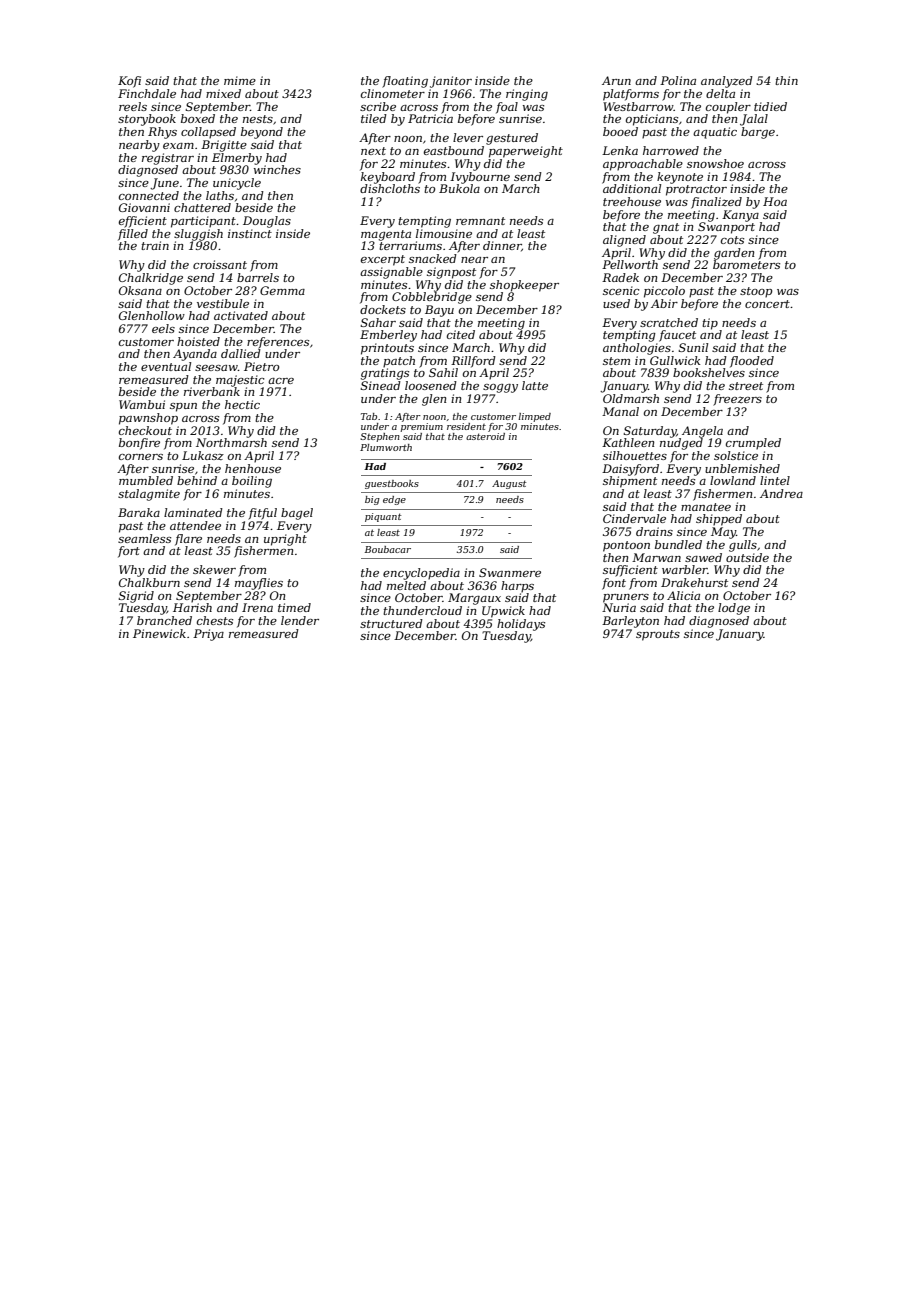  Describe the element at coordinates (680, 178) in the screenshot. I see `keynote` at that location.
